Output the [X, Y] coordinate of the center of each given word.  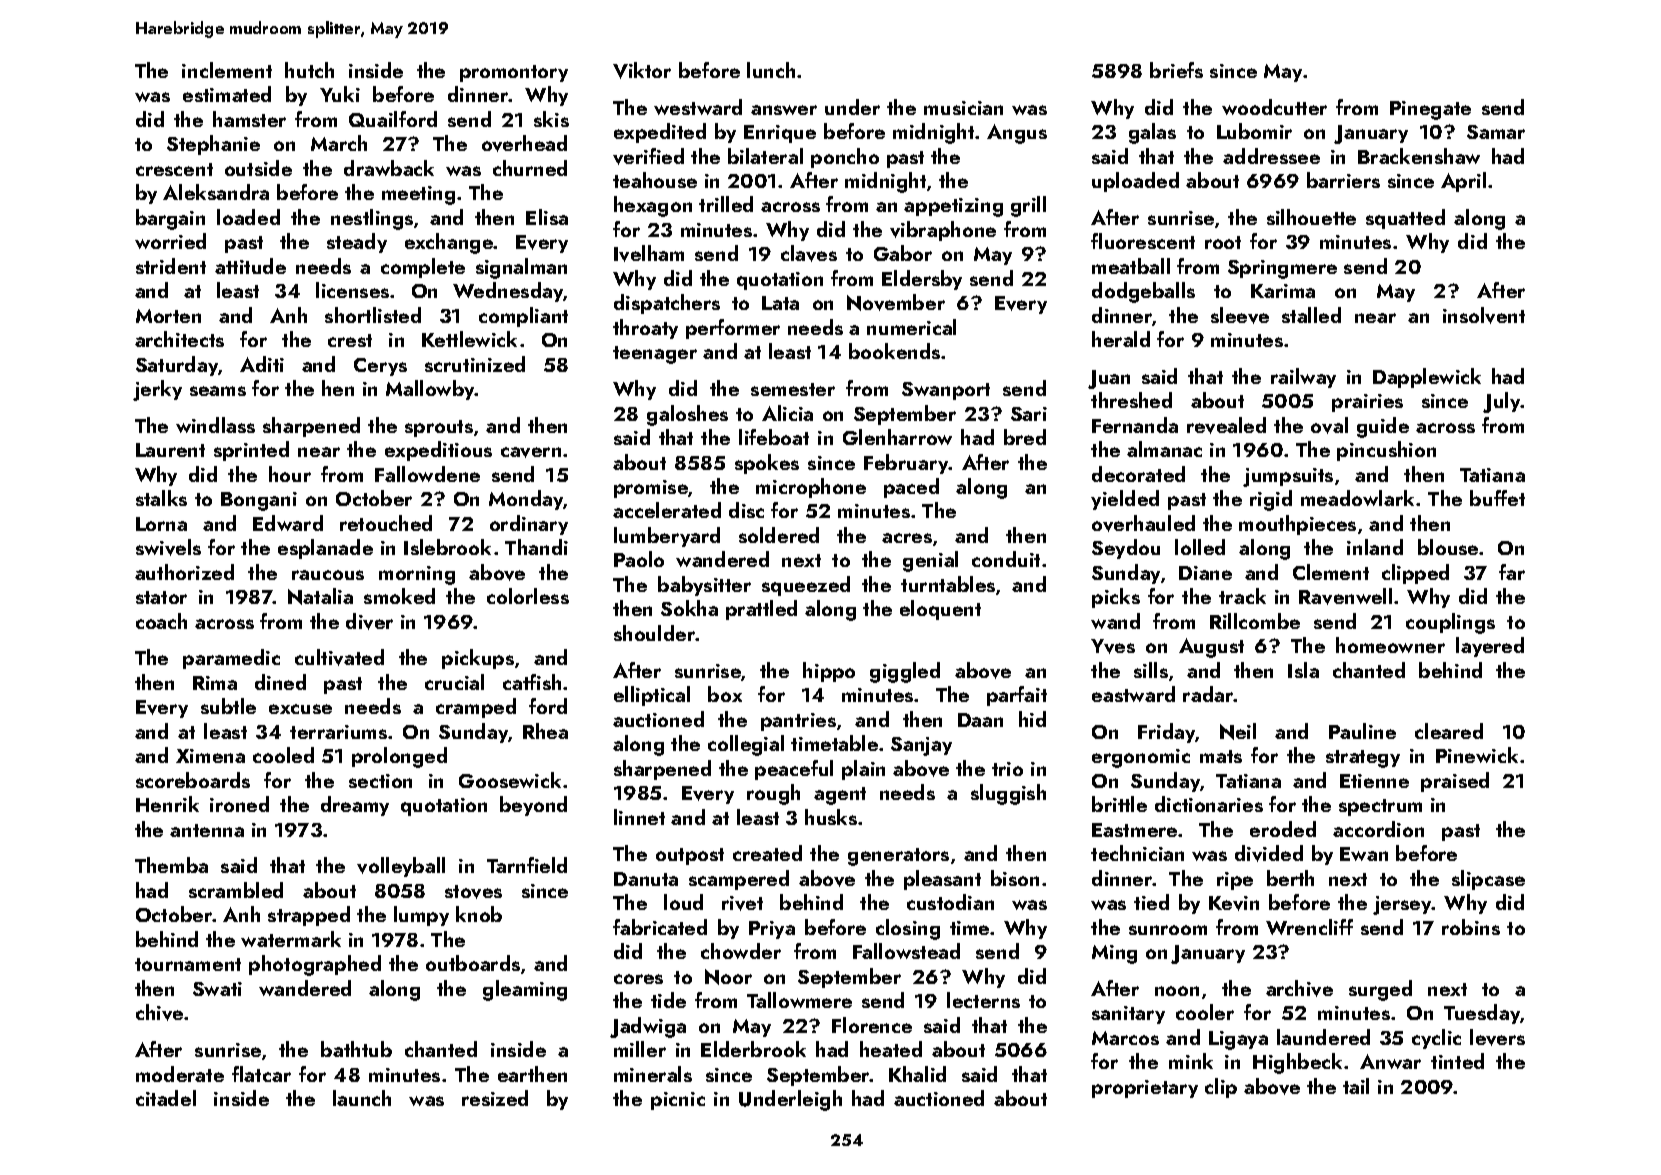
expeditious [438, 451]
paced [911, 488]
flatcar [261, 1074]
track [1242, 596]
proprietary [1145, 1089]
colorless [528, 596]
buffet [1497, 498]
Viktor [642, 70]
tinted [1457, 1061]
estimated [227, 94]
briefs [1176, 70]
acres [907, 538]
